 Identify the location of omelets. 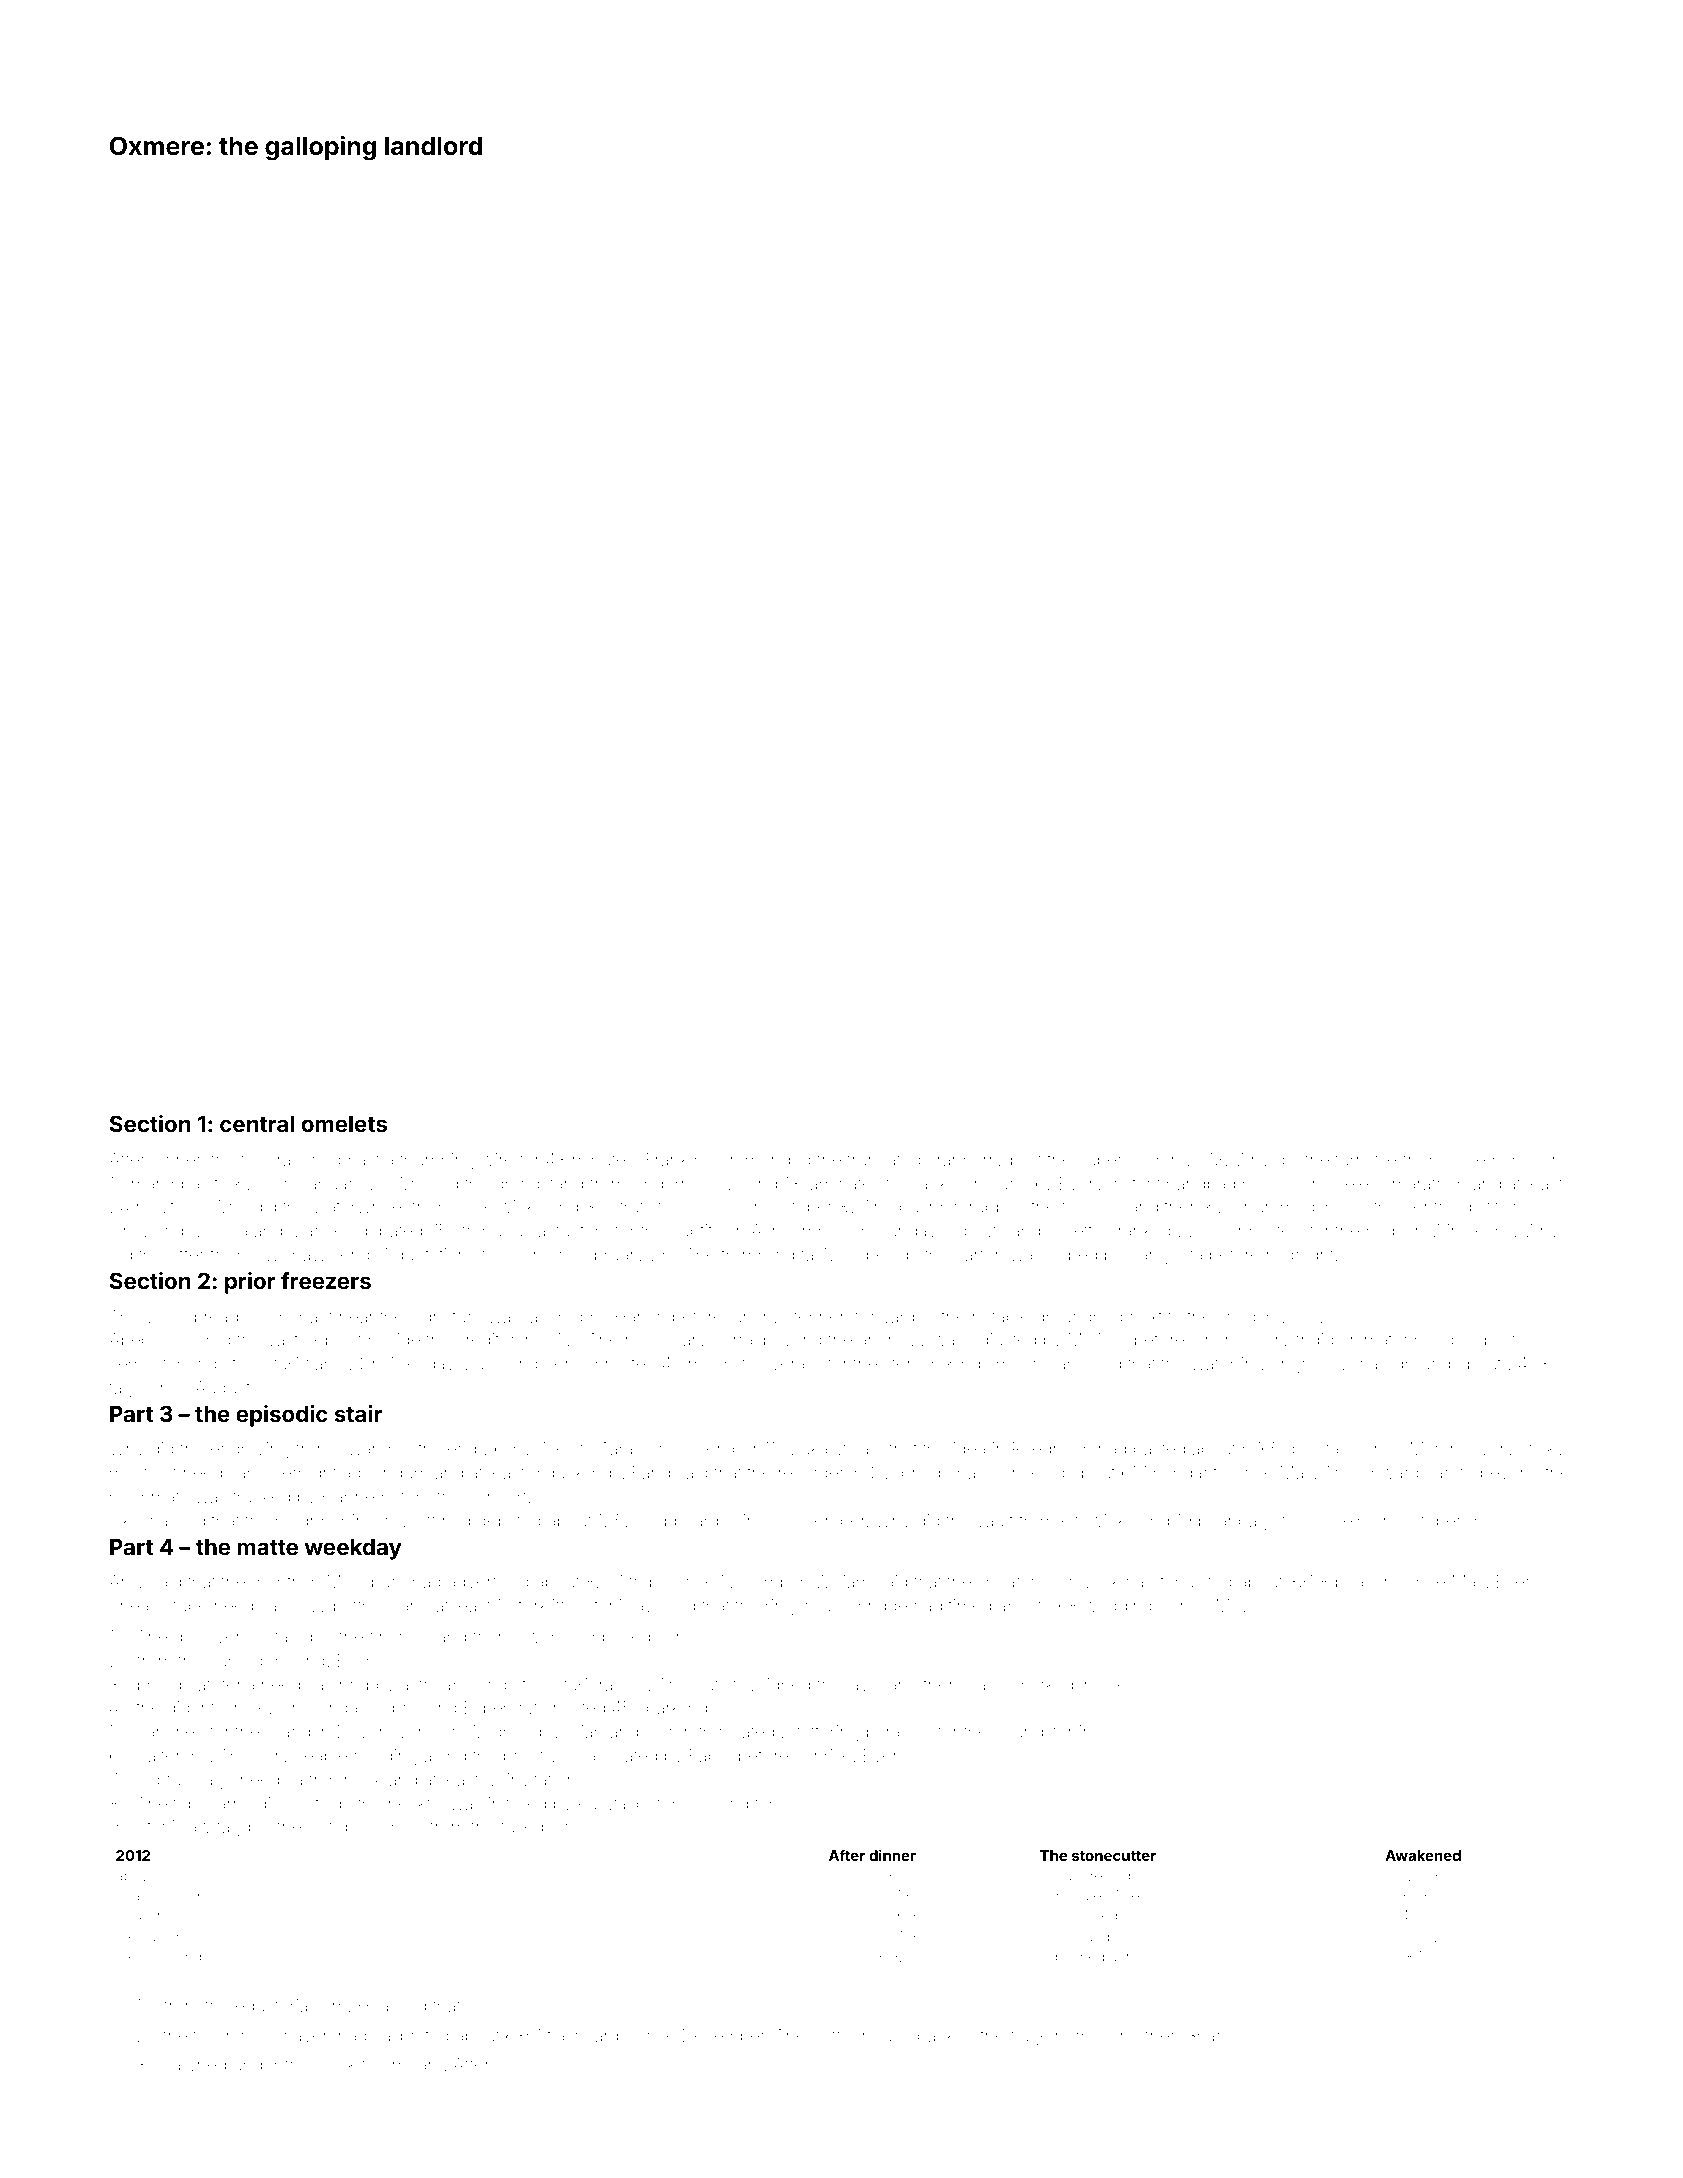
(344, 1124).
